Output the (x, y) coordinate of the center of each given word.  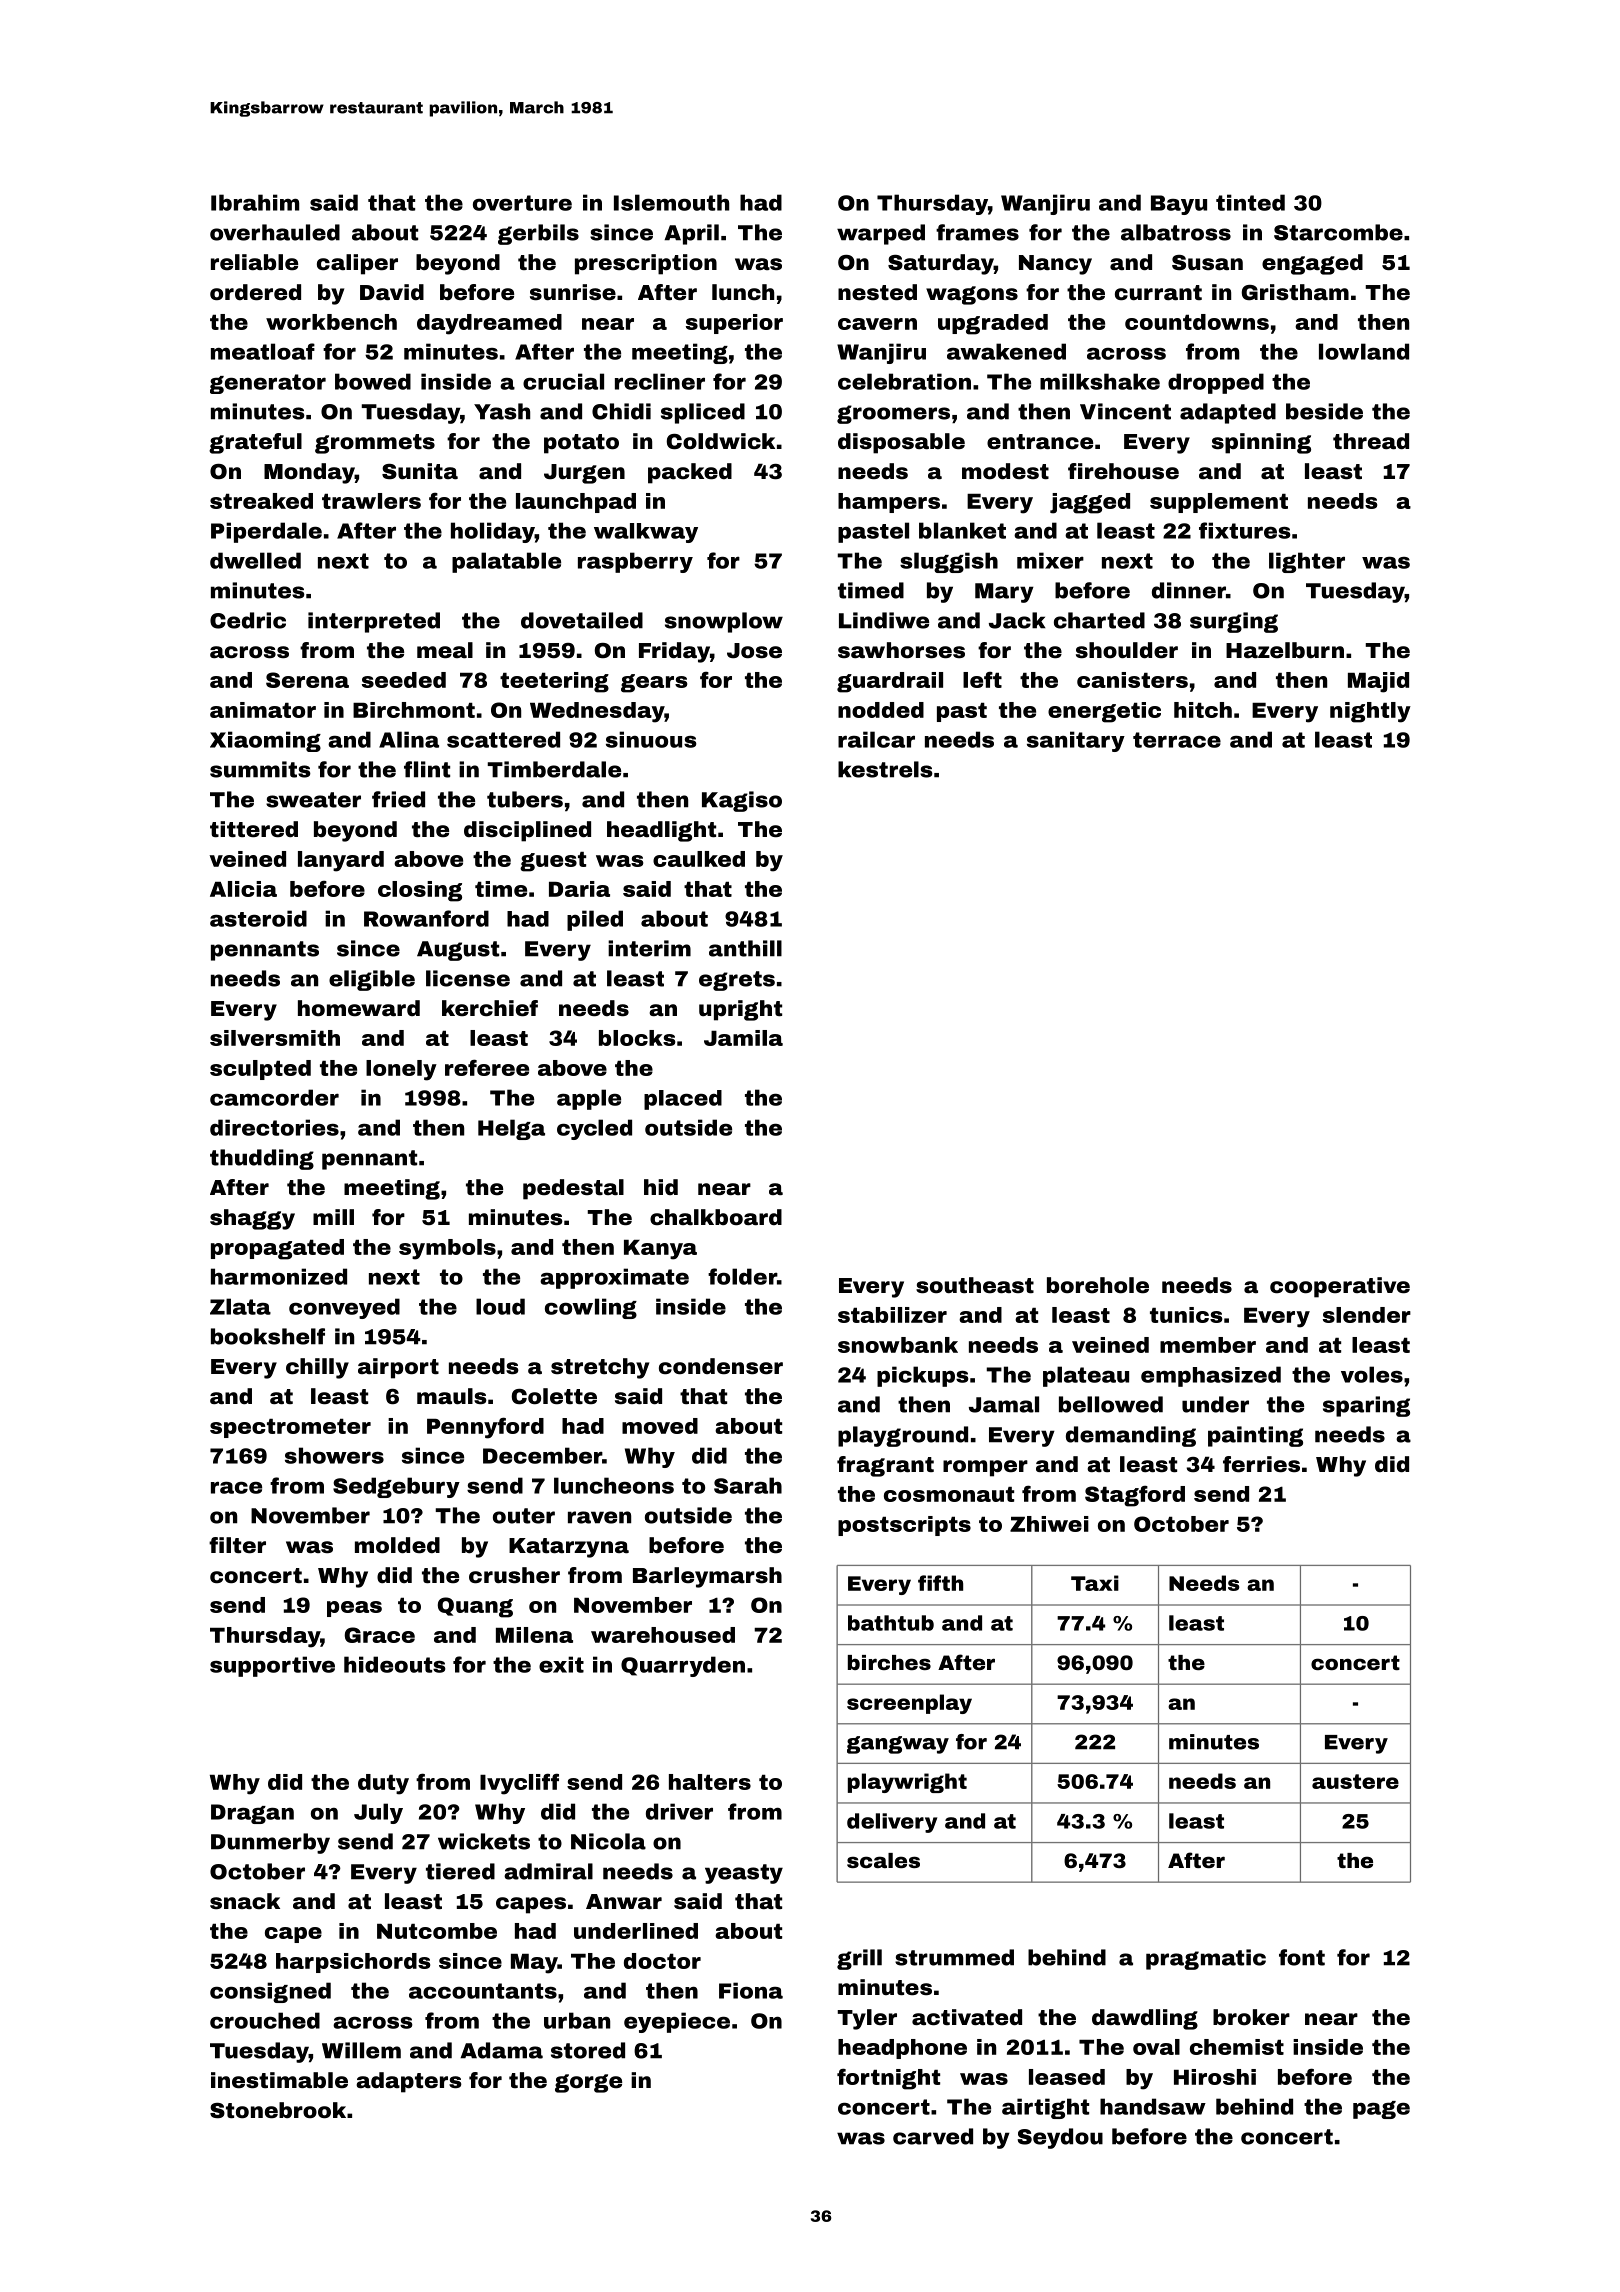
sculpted (260, 1070)
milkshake (1100, 381)
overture (522, 203)
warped (881, 234)
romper (985, 1468)
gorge (588, 2083)
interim (649, 948)
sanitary (1076, 741)
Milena (534, 1635)
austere (1355, 1781)
